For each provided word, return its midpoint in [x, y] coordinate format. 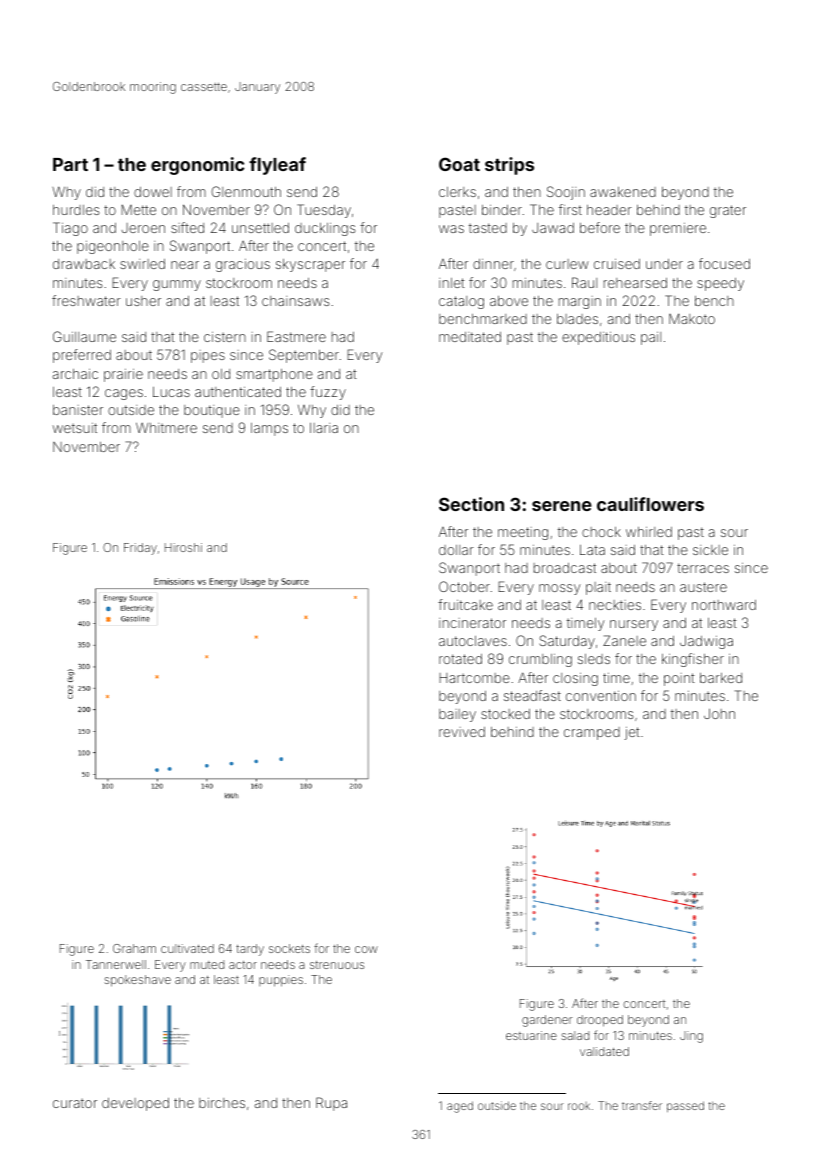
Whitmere [166, 428]
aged [460, 1107]
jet [632, 733]
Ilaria [324, 428]
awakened [623, 192]
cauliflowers [650, 504]
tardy [250, 950]
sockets [289, 948]
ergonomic [197, 166]
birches [222, 1103]
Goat [459, 164]
